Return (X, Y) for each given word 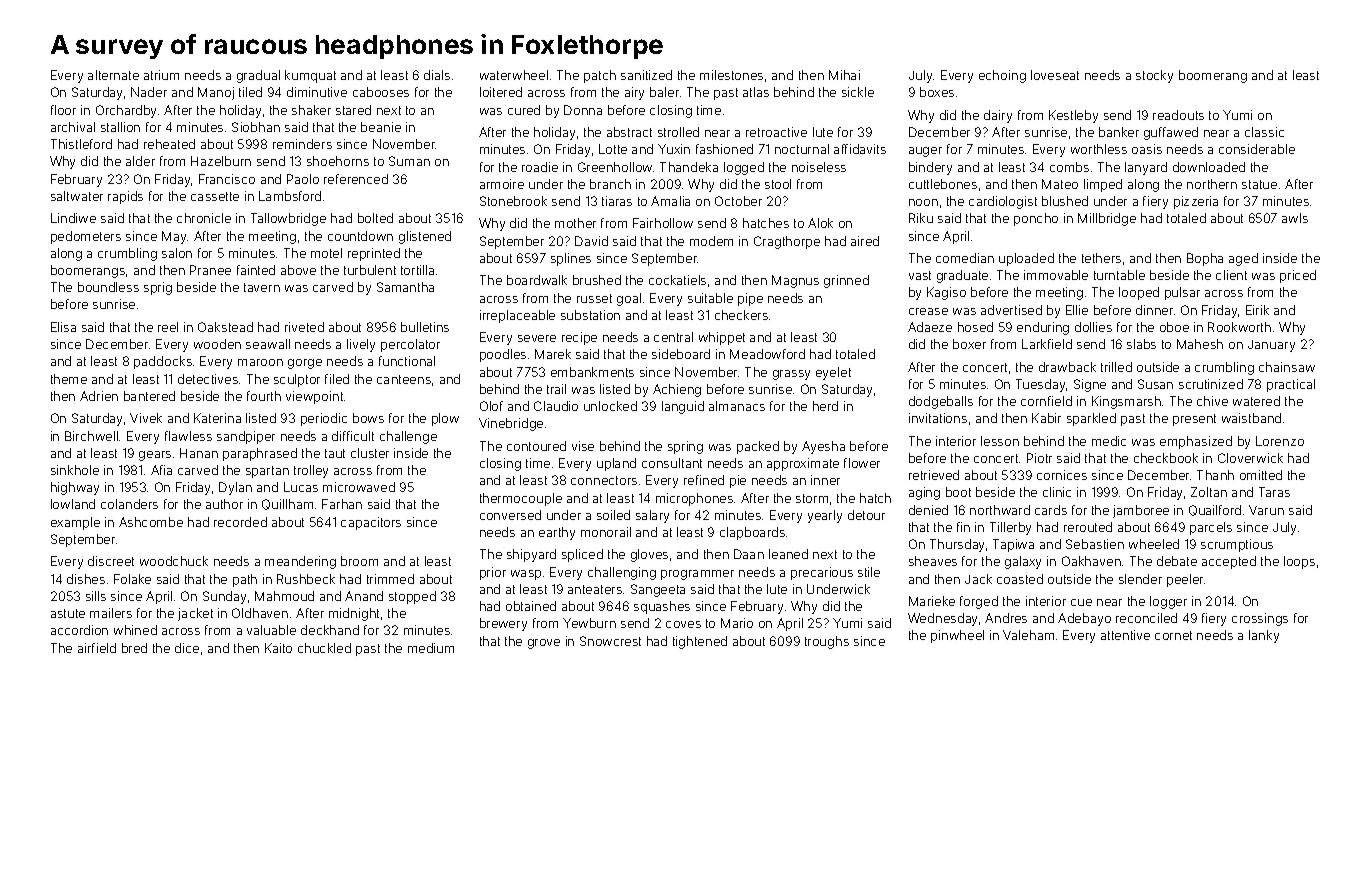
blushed (1065, 201)
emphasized (1196, 442)
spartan (267, 472)
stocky (1154, 76)
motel (326, 253)
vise (583, 446)
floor (63, 110)
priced (1298, 276)
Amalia (670, 201)
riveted (304, 327)
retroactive (776, 132)
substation (590, 315)
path (245, 580)
